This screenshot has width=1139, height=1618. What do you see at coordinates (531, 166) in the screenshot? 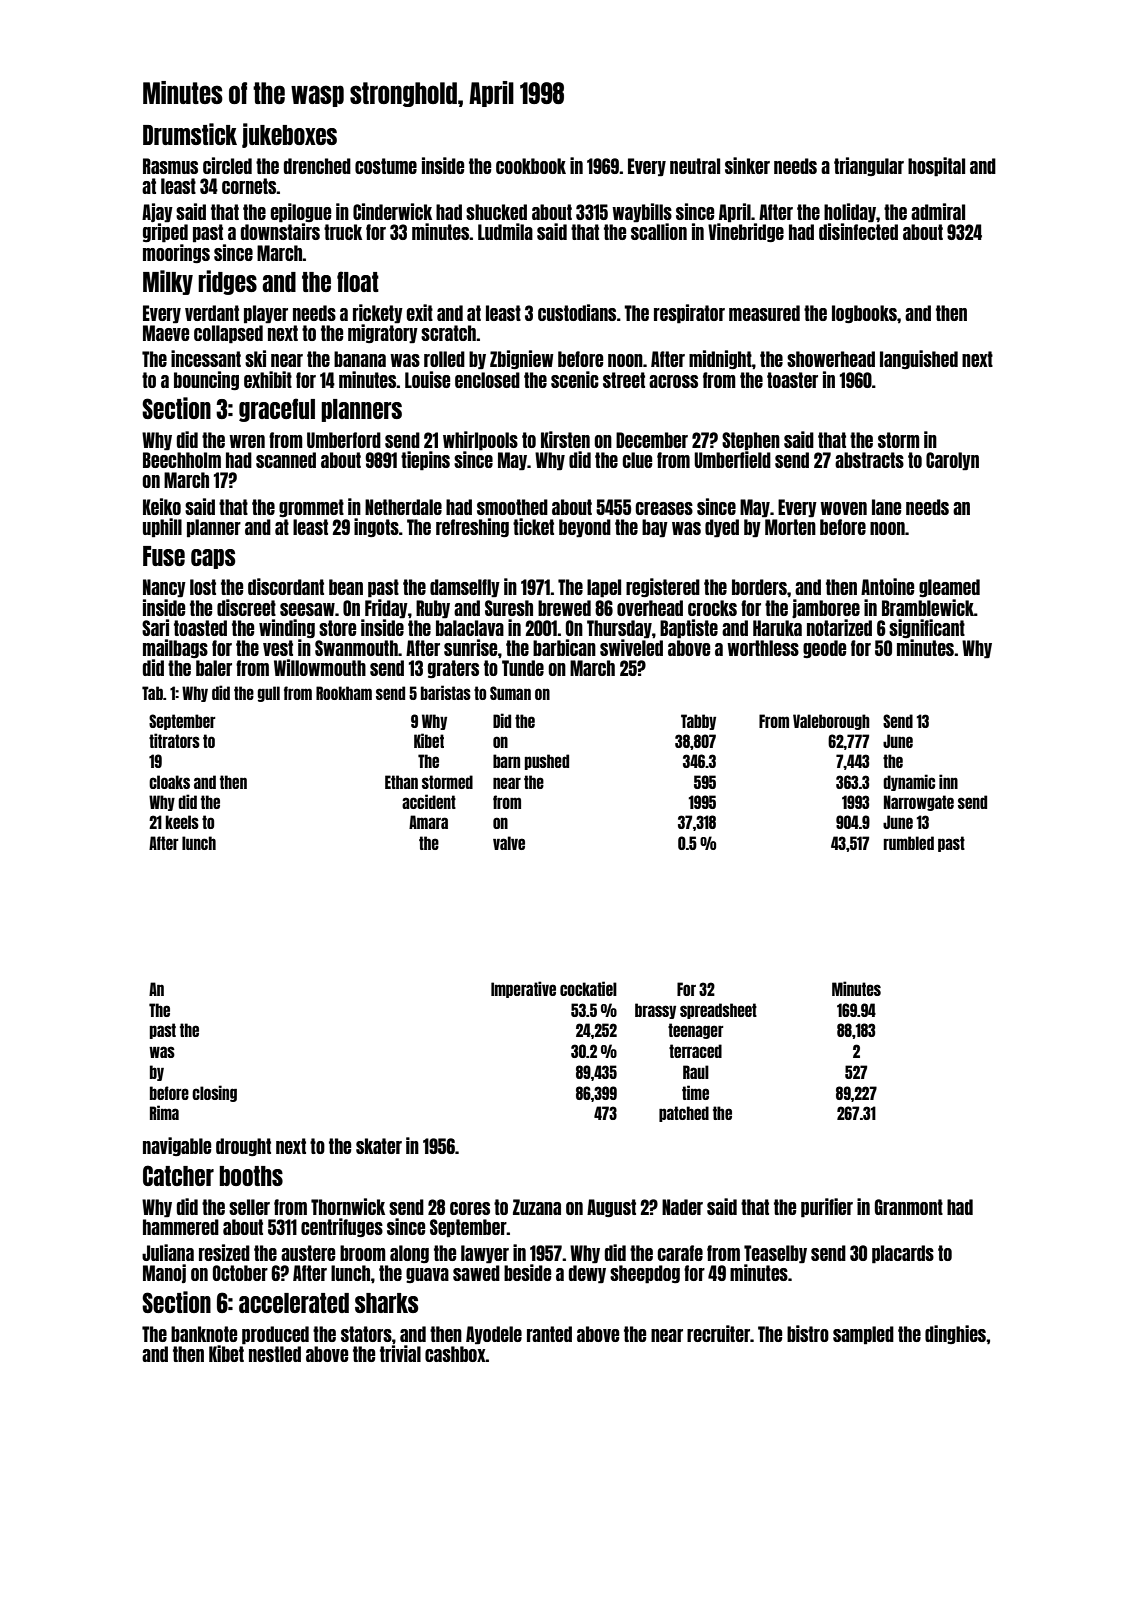
I see `cookbook` at bounding box center [531, 166].
